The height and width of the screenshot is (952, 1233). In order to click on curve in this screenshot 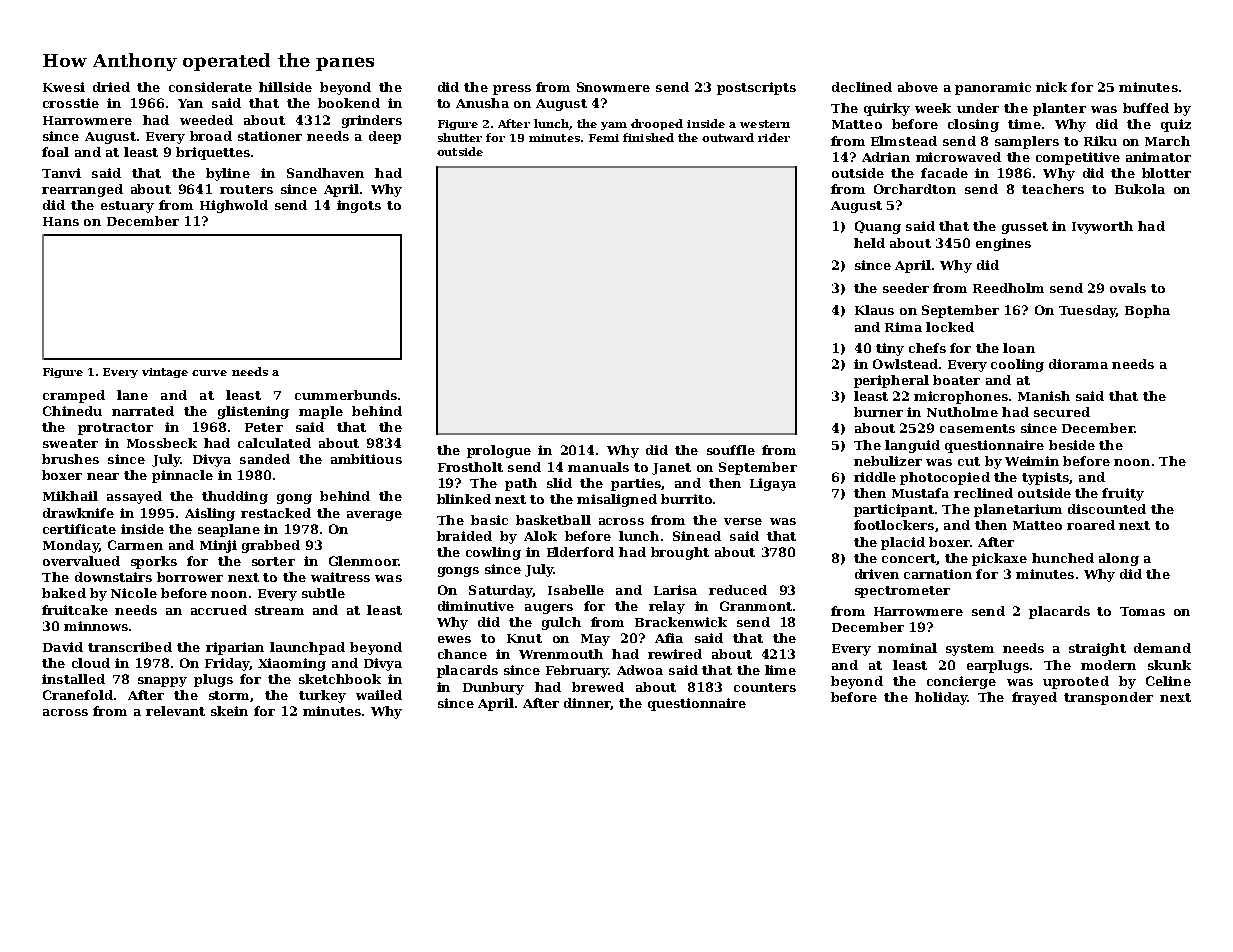, I will do `click(209, 373)`.
